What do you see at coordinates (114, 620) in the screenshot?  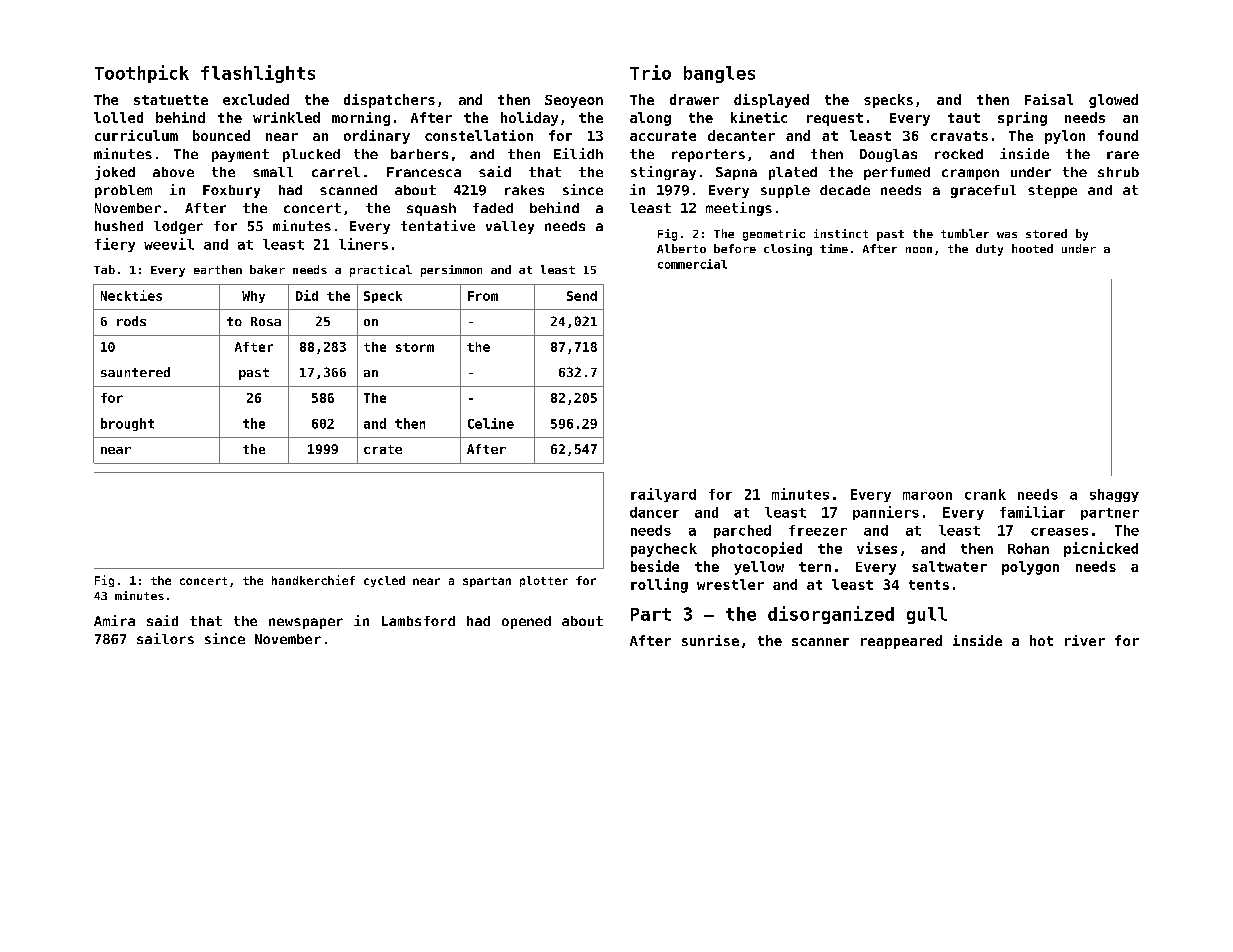 I see `Amira` at bounding box center [114, 620].
